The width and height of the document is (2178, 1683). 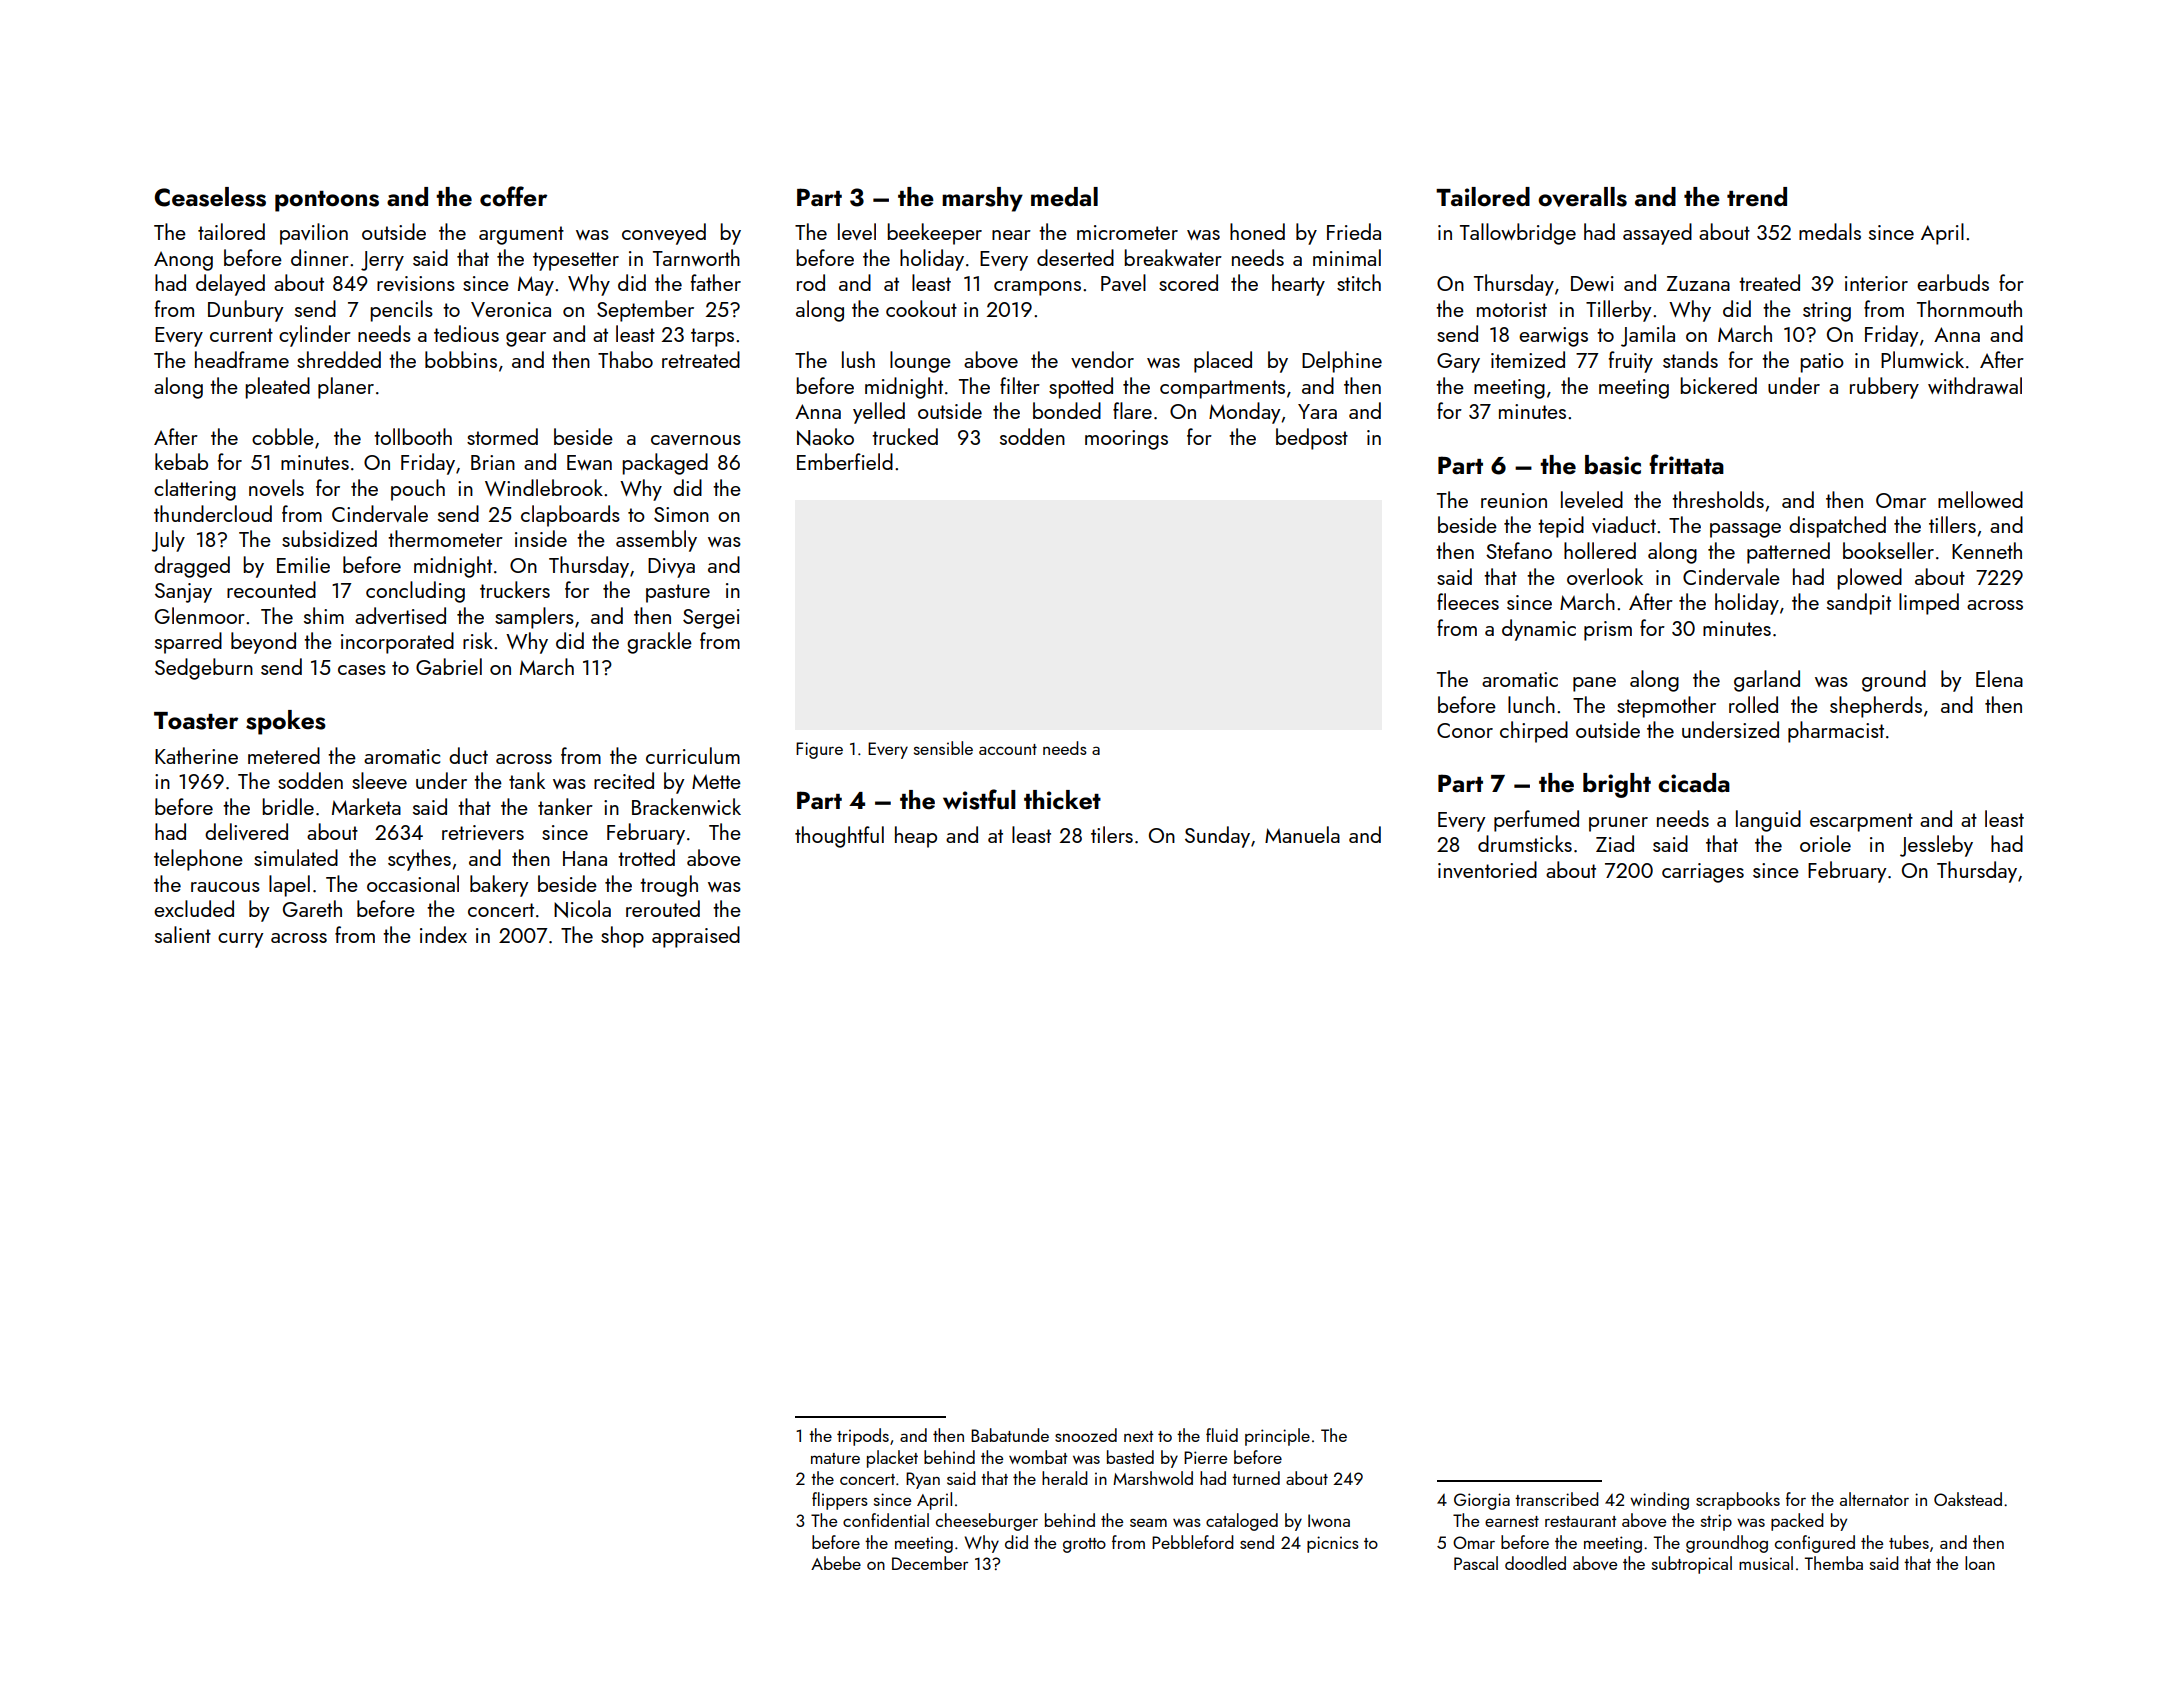 I want to click on Jessleby, so click(x=1936, y=846).
